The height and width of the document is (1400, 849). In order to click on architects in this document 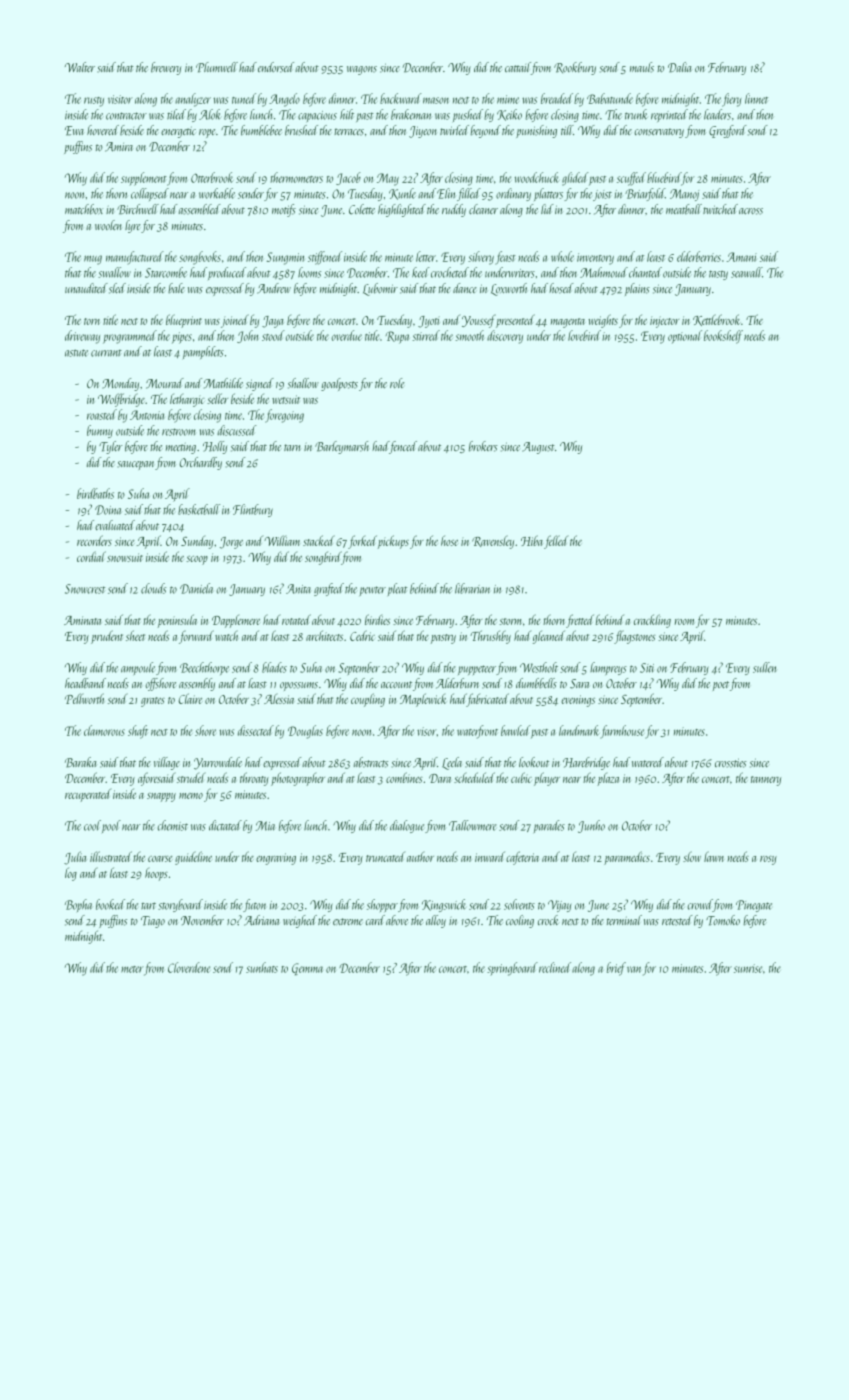, I will do `click(324, 635)`.
